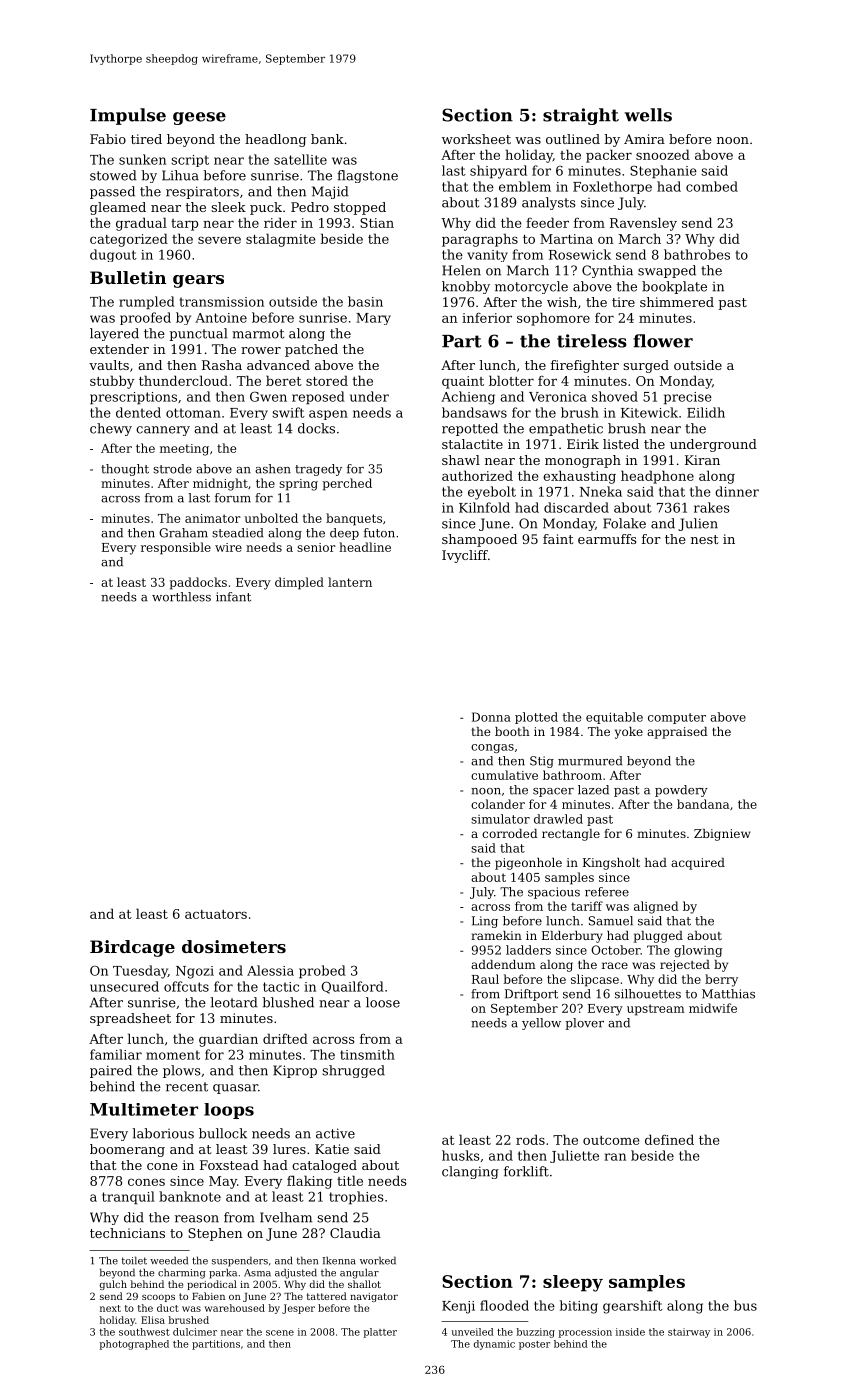  Describe the element at coordinates (648, 115) in the image. I see `wells` at that location.
